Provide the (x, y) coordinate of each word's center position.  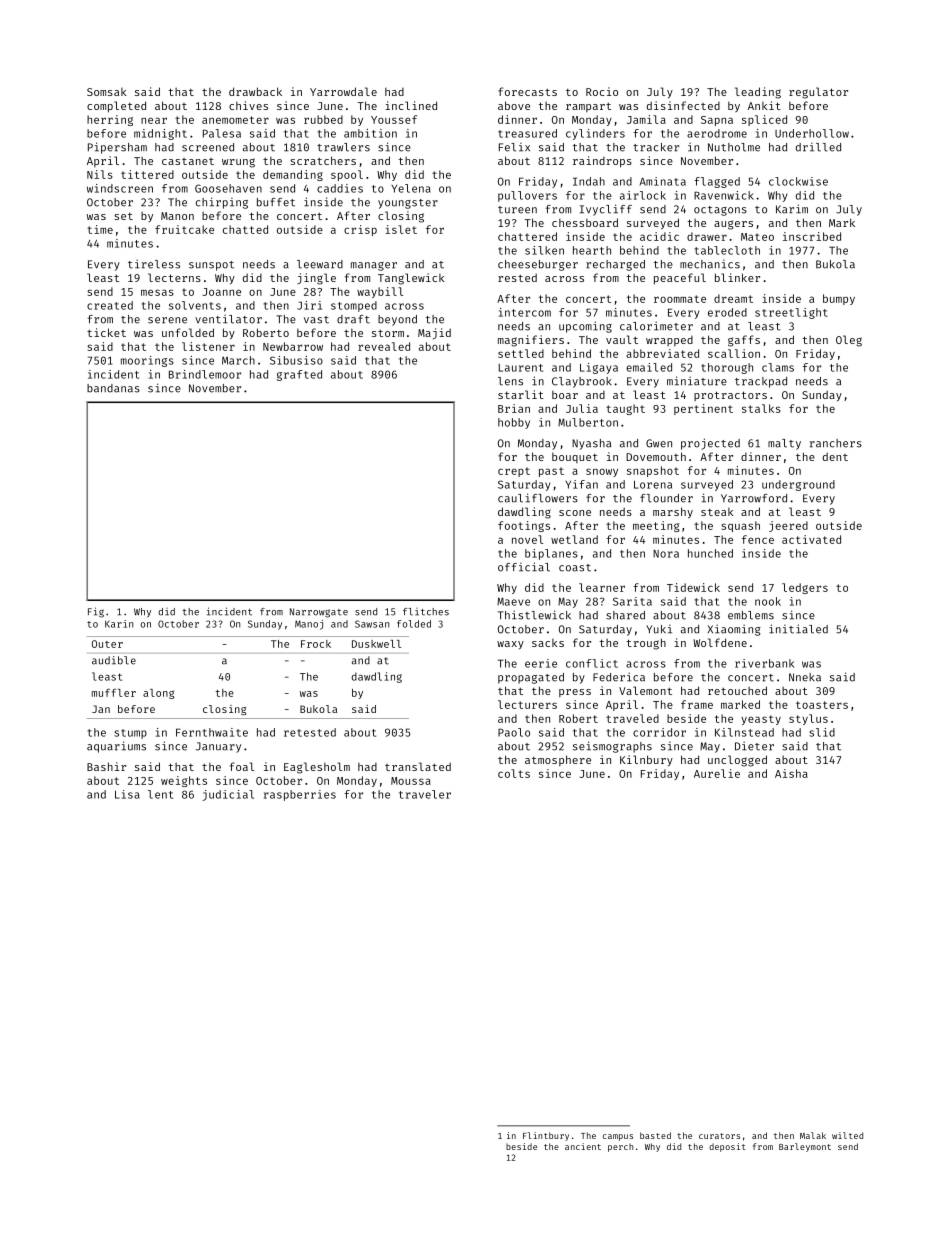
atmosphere (558, 760)
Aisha (791, 773)
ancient (583, 1146)
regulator (818, 93)
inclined (411, 105)
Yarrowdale (343, 91)
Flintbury (546, 1136)
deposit (727, 1147)
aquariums (116, 747)
